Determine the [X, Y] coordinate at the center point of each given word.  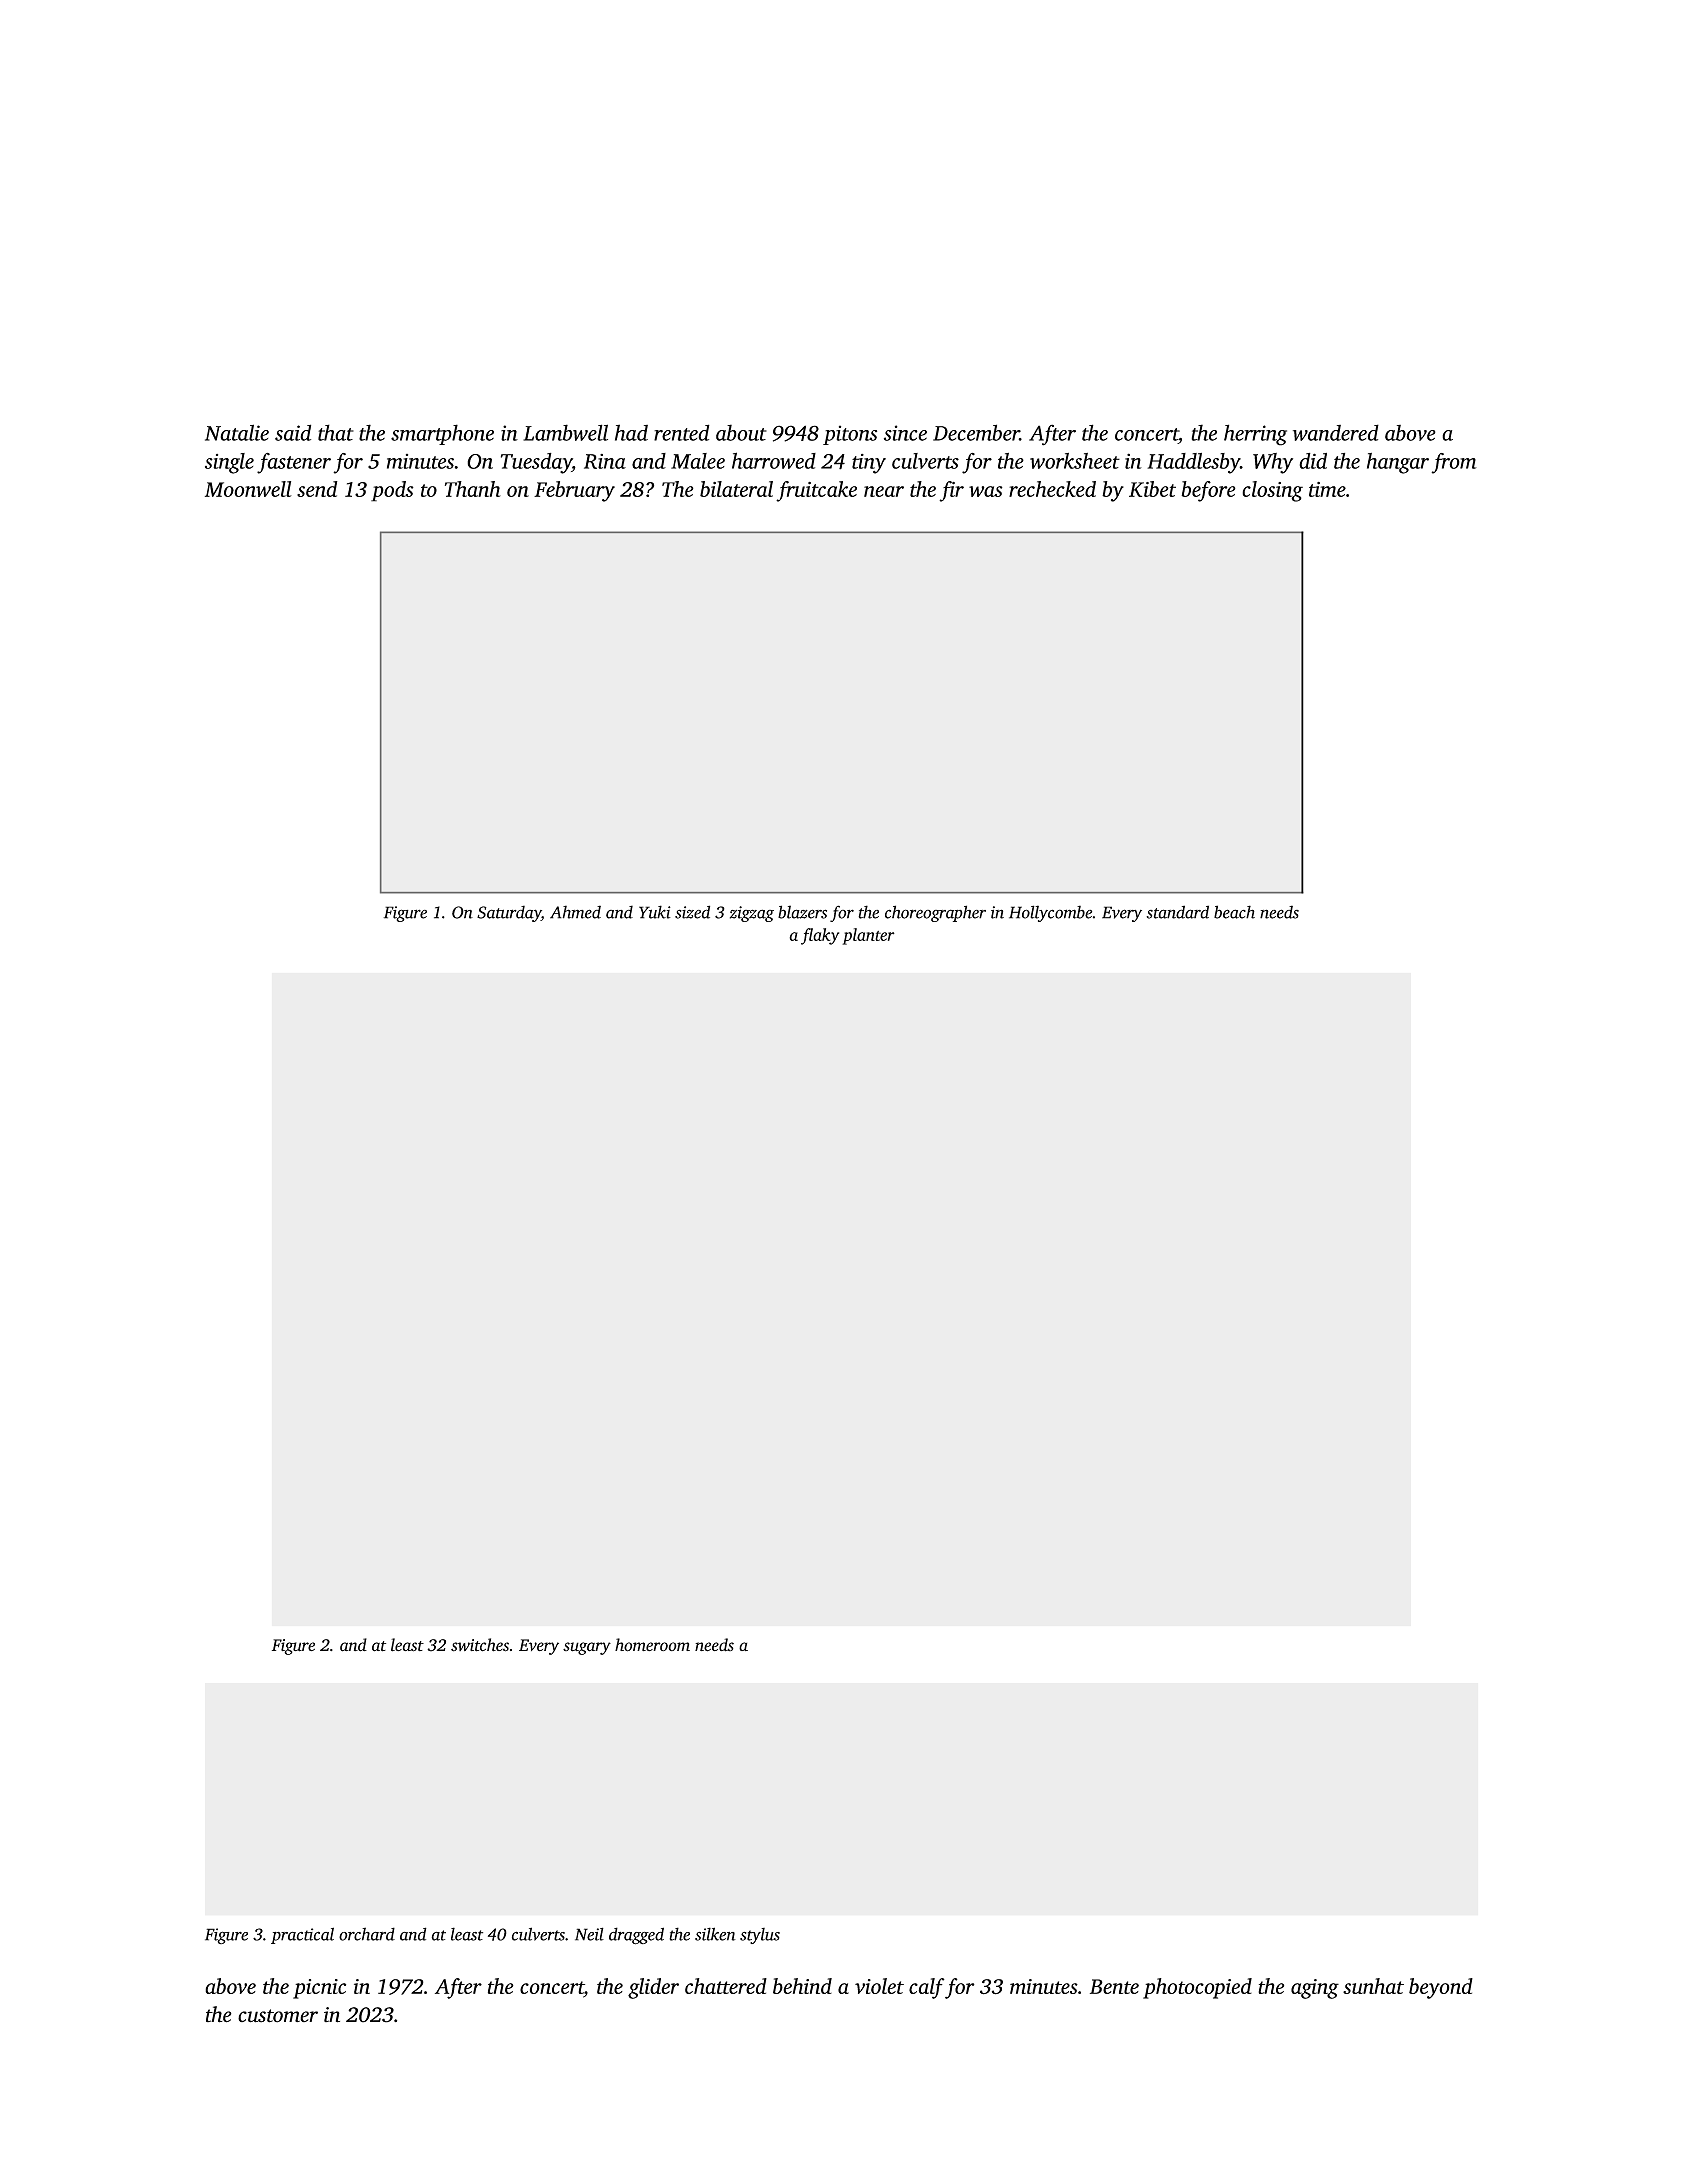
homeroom [652, 1645]
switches [480, 1645]
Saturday [509, 913]
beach [1234, 912]
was [986, 491]
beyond [1441, 1988]
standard [1177, 912]
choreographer [935, 913]
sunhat [1373, 1986]
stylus [760, 1936]
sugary [587, 1648]
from [1454, 463]
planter [868, 936]
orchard [367, 1934]
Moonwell [248, 489]
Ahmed [575, 912]
